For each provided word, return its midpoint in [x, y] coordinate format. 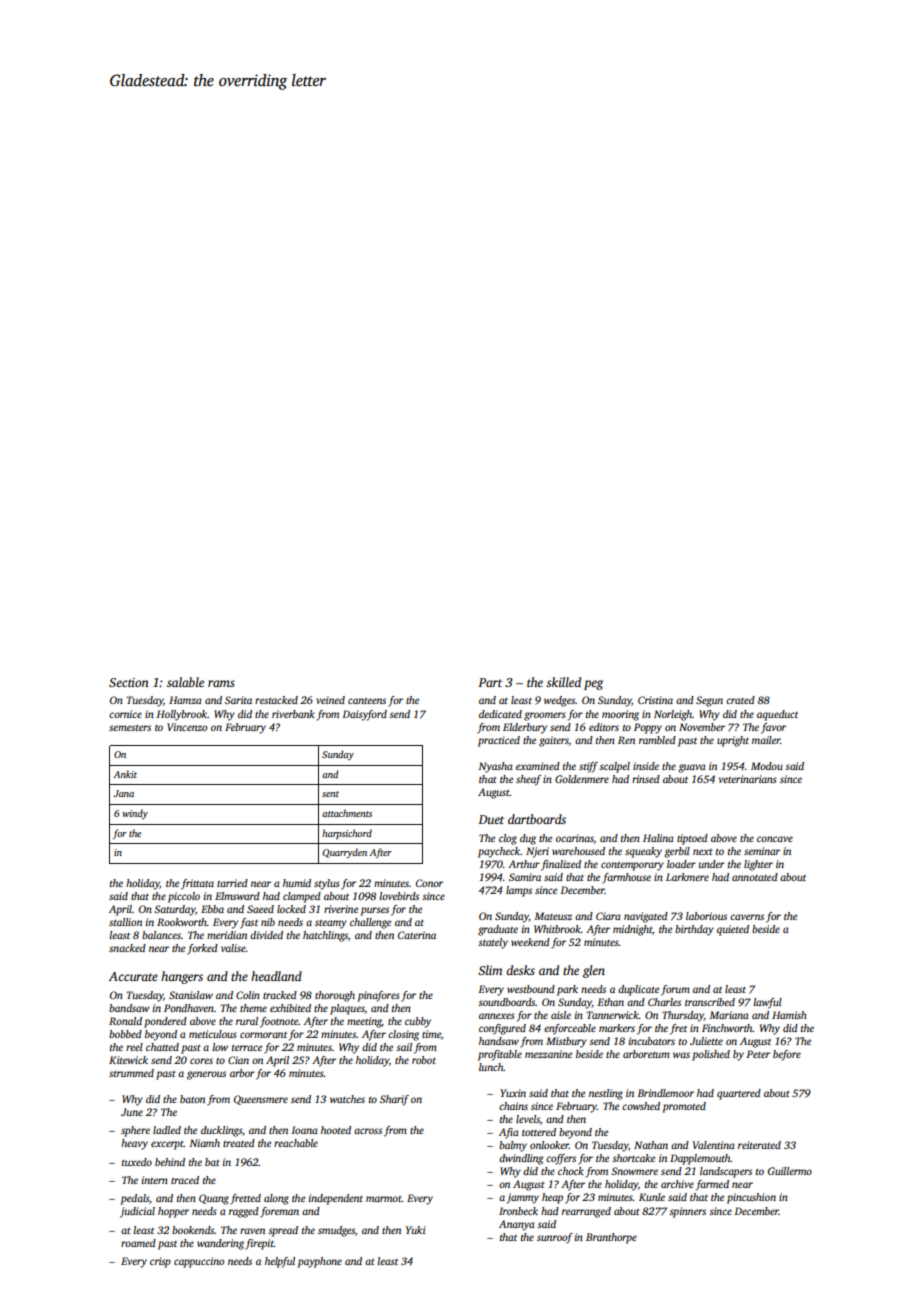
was [681, 1055]
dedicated [500, 714]
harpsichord [347, 834]
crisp [160, 1262]
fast [249, 923]
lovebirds [399, 896]
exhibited [290, 1008]
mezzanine [548, 1054]
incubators [652, 1041]
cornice [125, 714]
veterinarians [748, 779]
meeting [364, 1022]
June [132, 1112]
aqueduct [777, 715]
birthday [694, 930]
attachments [347, 813]
